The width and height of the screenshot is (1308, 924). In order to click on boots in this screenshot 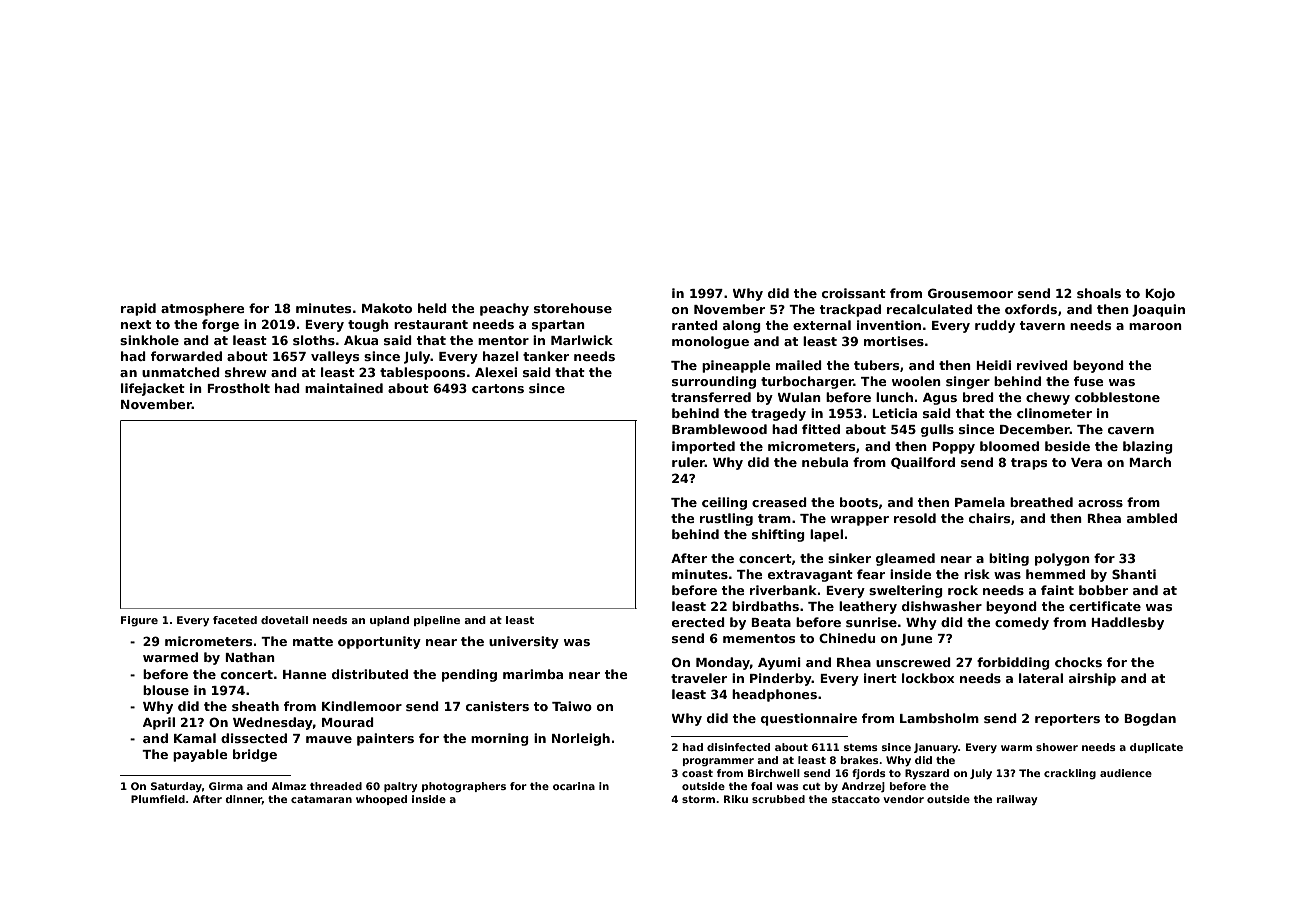, I will do `click(859, 502)`.
